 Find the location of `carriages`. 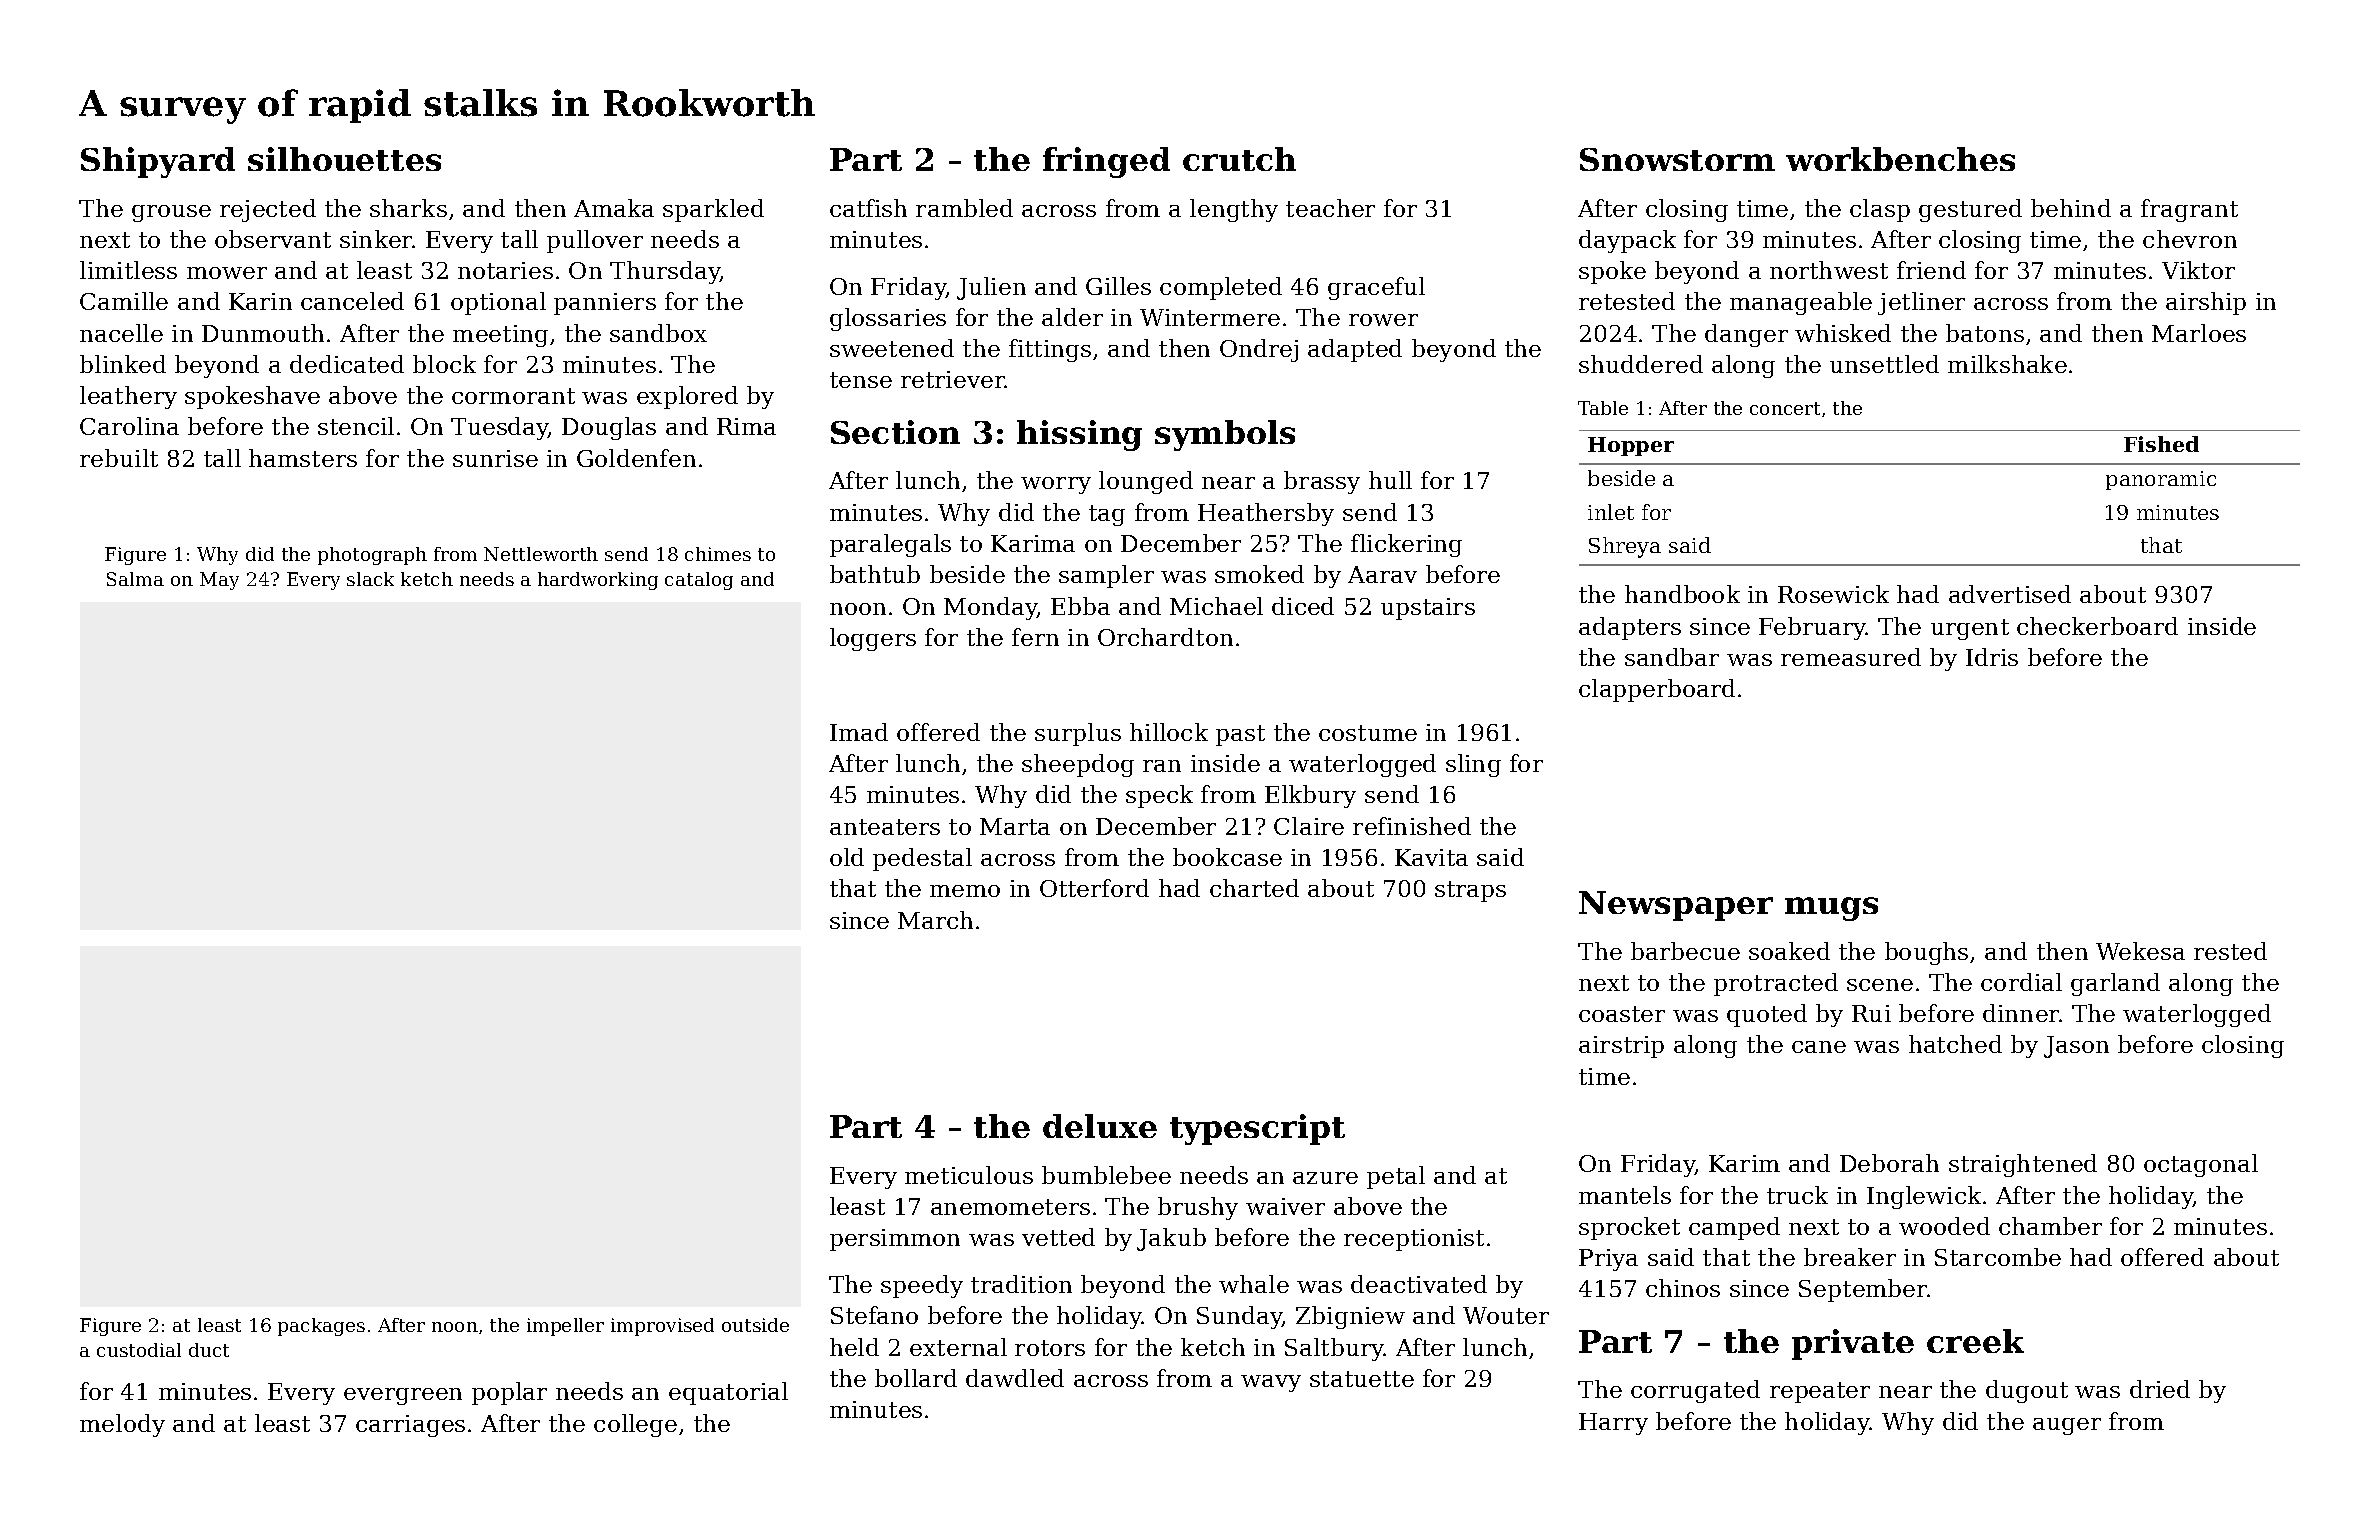

carriages is located at coordinates (410, 1426).
